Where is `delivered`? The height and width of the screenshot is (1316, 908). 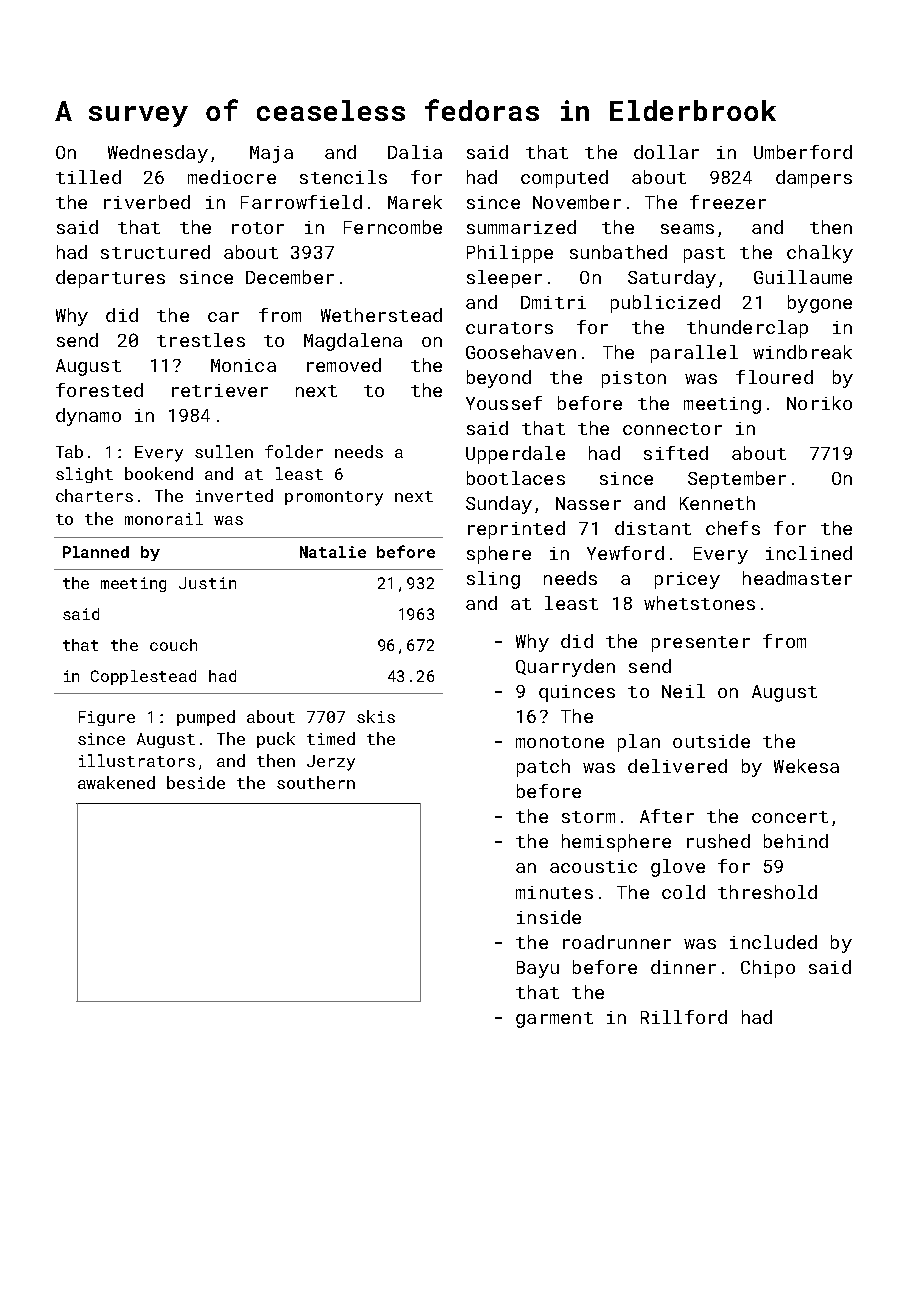 delivered is located at coordinates (677, 766).
